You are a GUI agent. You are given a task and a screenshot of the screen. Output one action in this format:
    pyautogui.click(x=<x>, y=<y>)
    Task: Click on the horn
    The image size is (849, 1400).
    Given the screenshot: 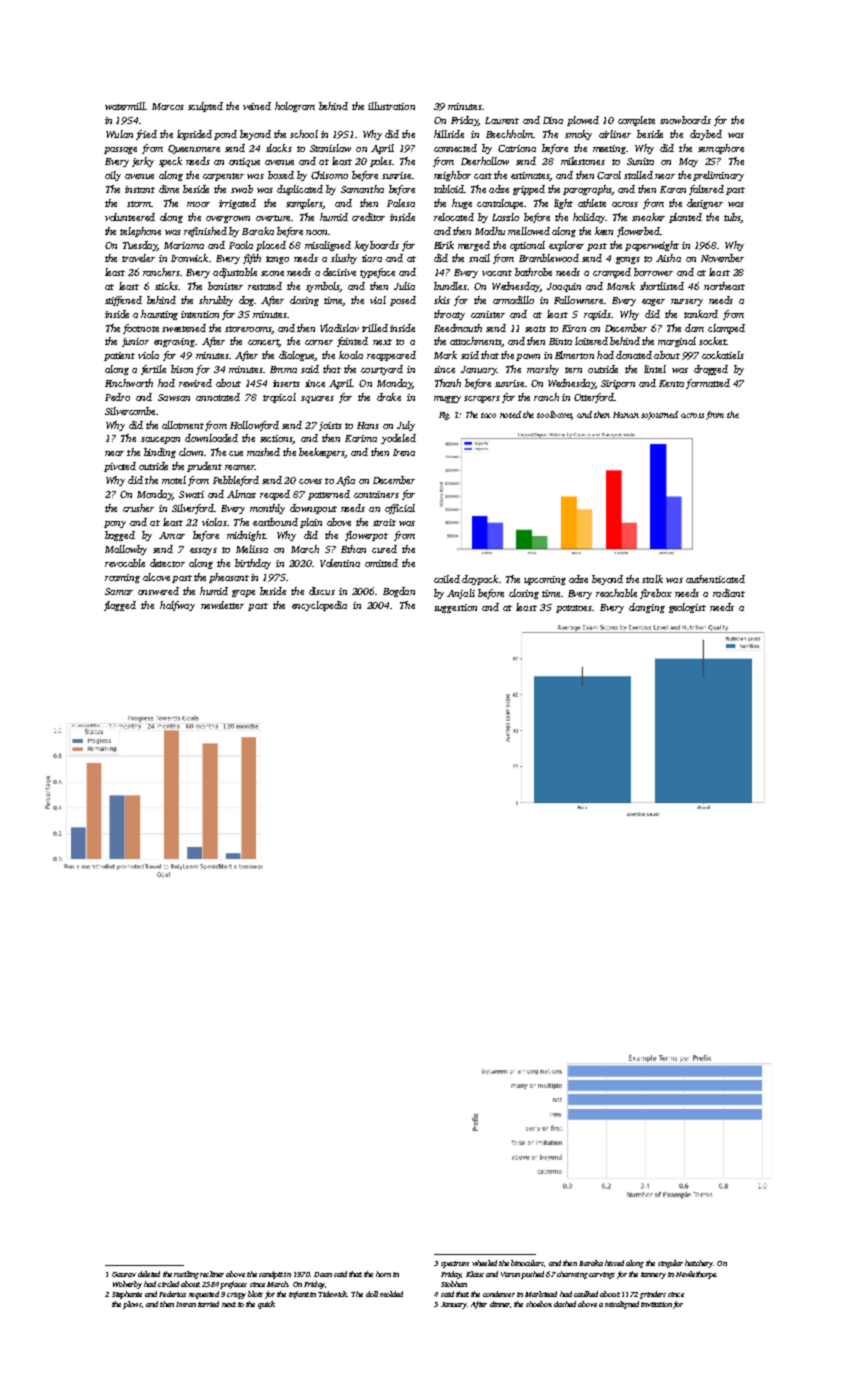 What is the action you would take?
    pyautogui.click(x=383, y=1274)
